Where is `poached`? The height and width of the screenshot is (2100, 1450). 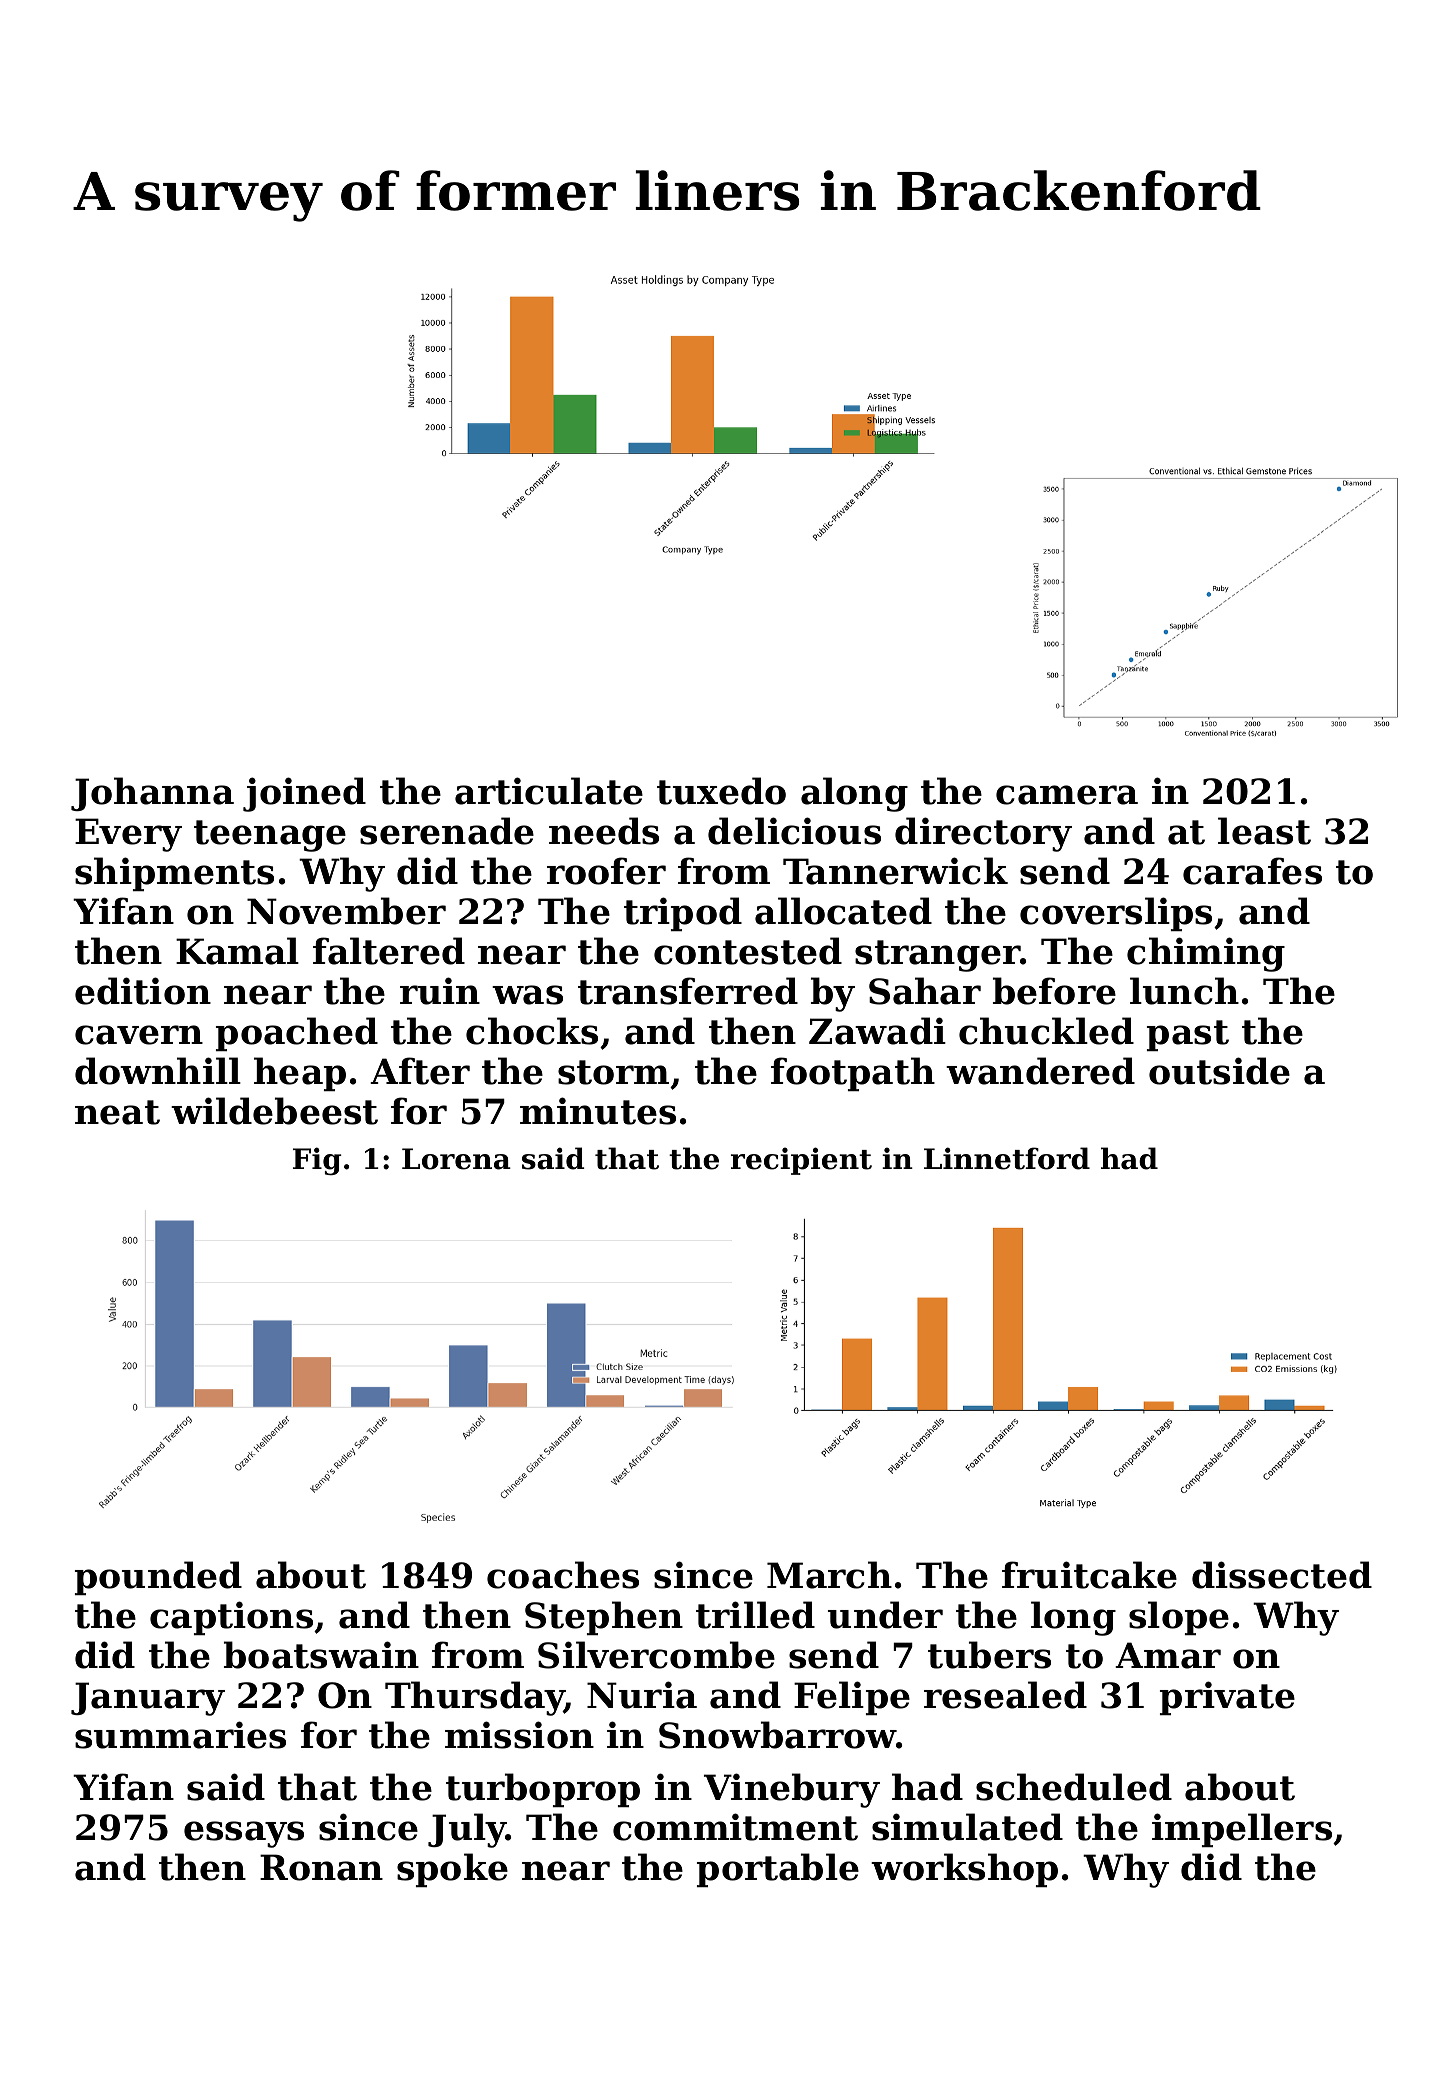
poached is located at coordinates (297, 1034).
